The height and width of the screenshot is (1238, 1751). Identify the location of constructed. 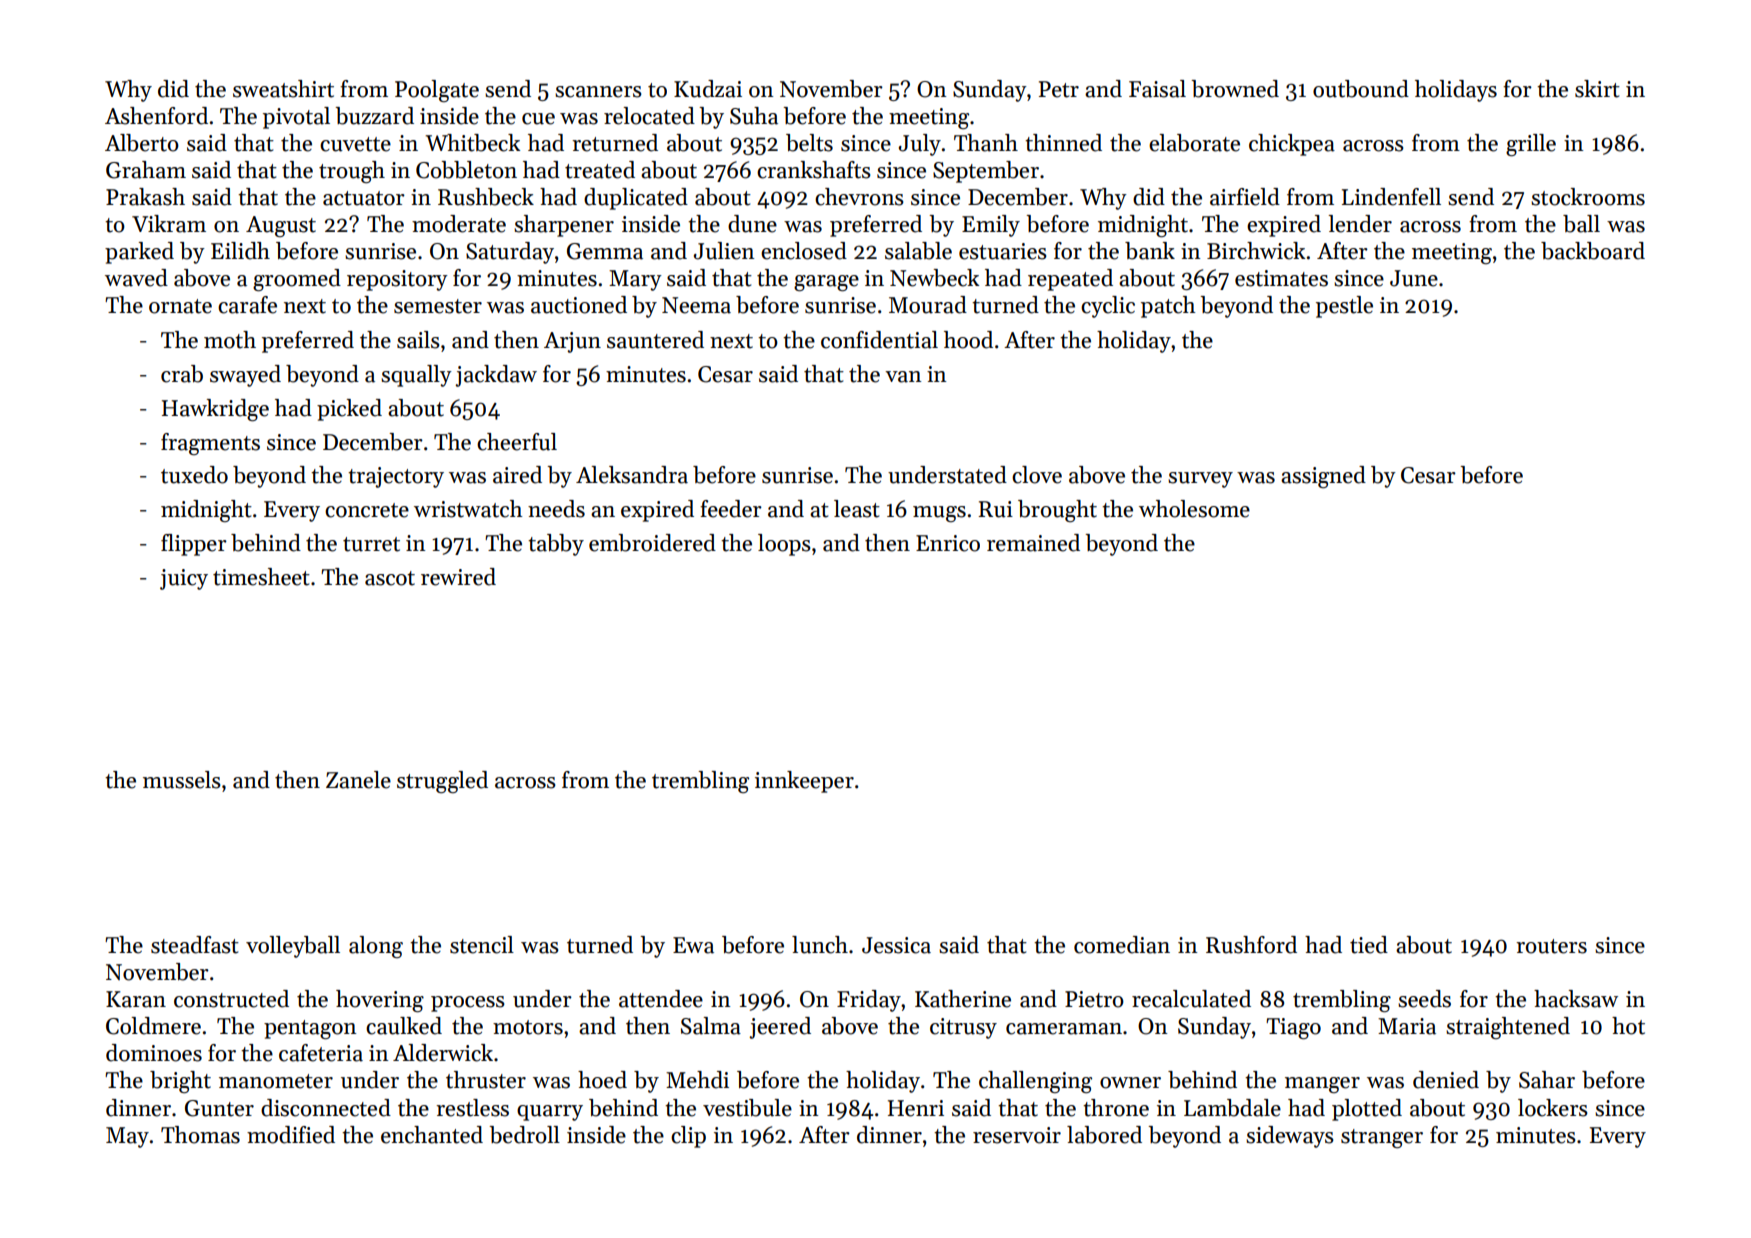
(231, 999).
